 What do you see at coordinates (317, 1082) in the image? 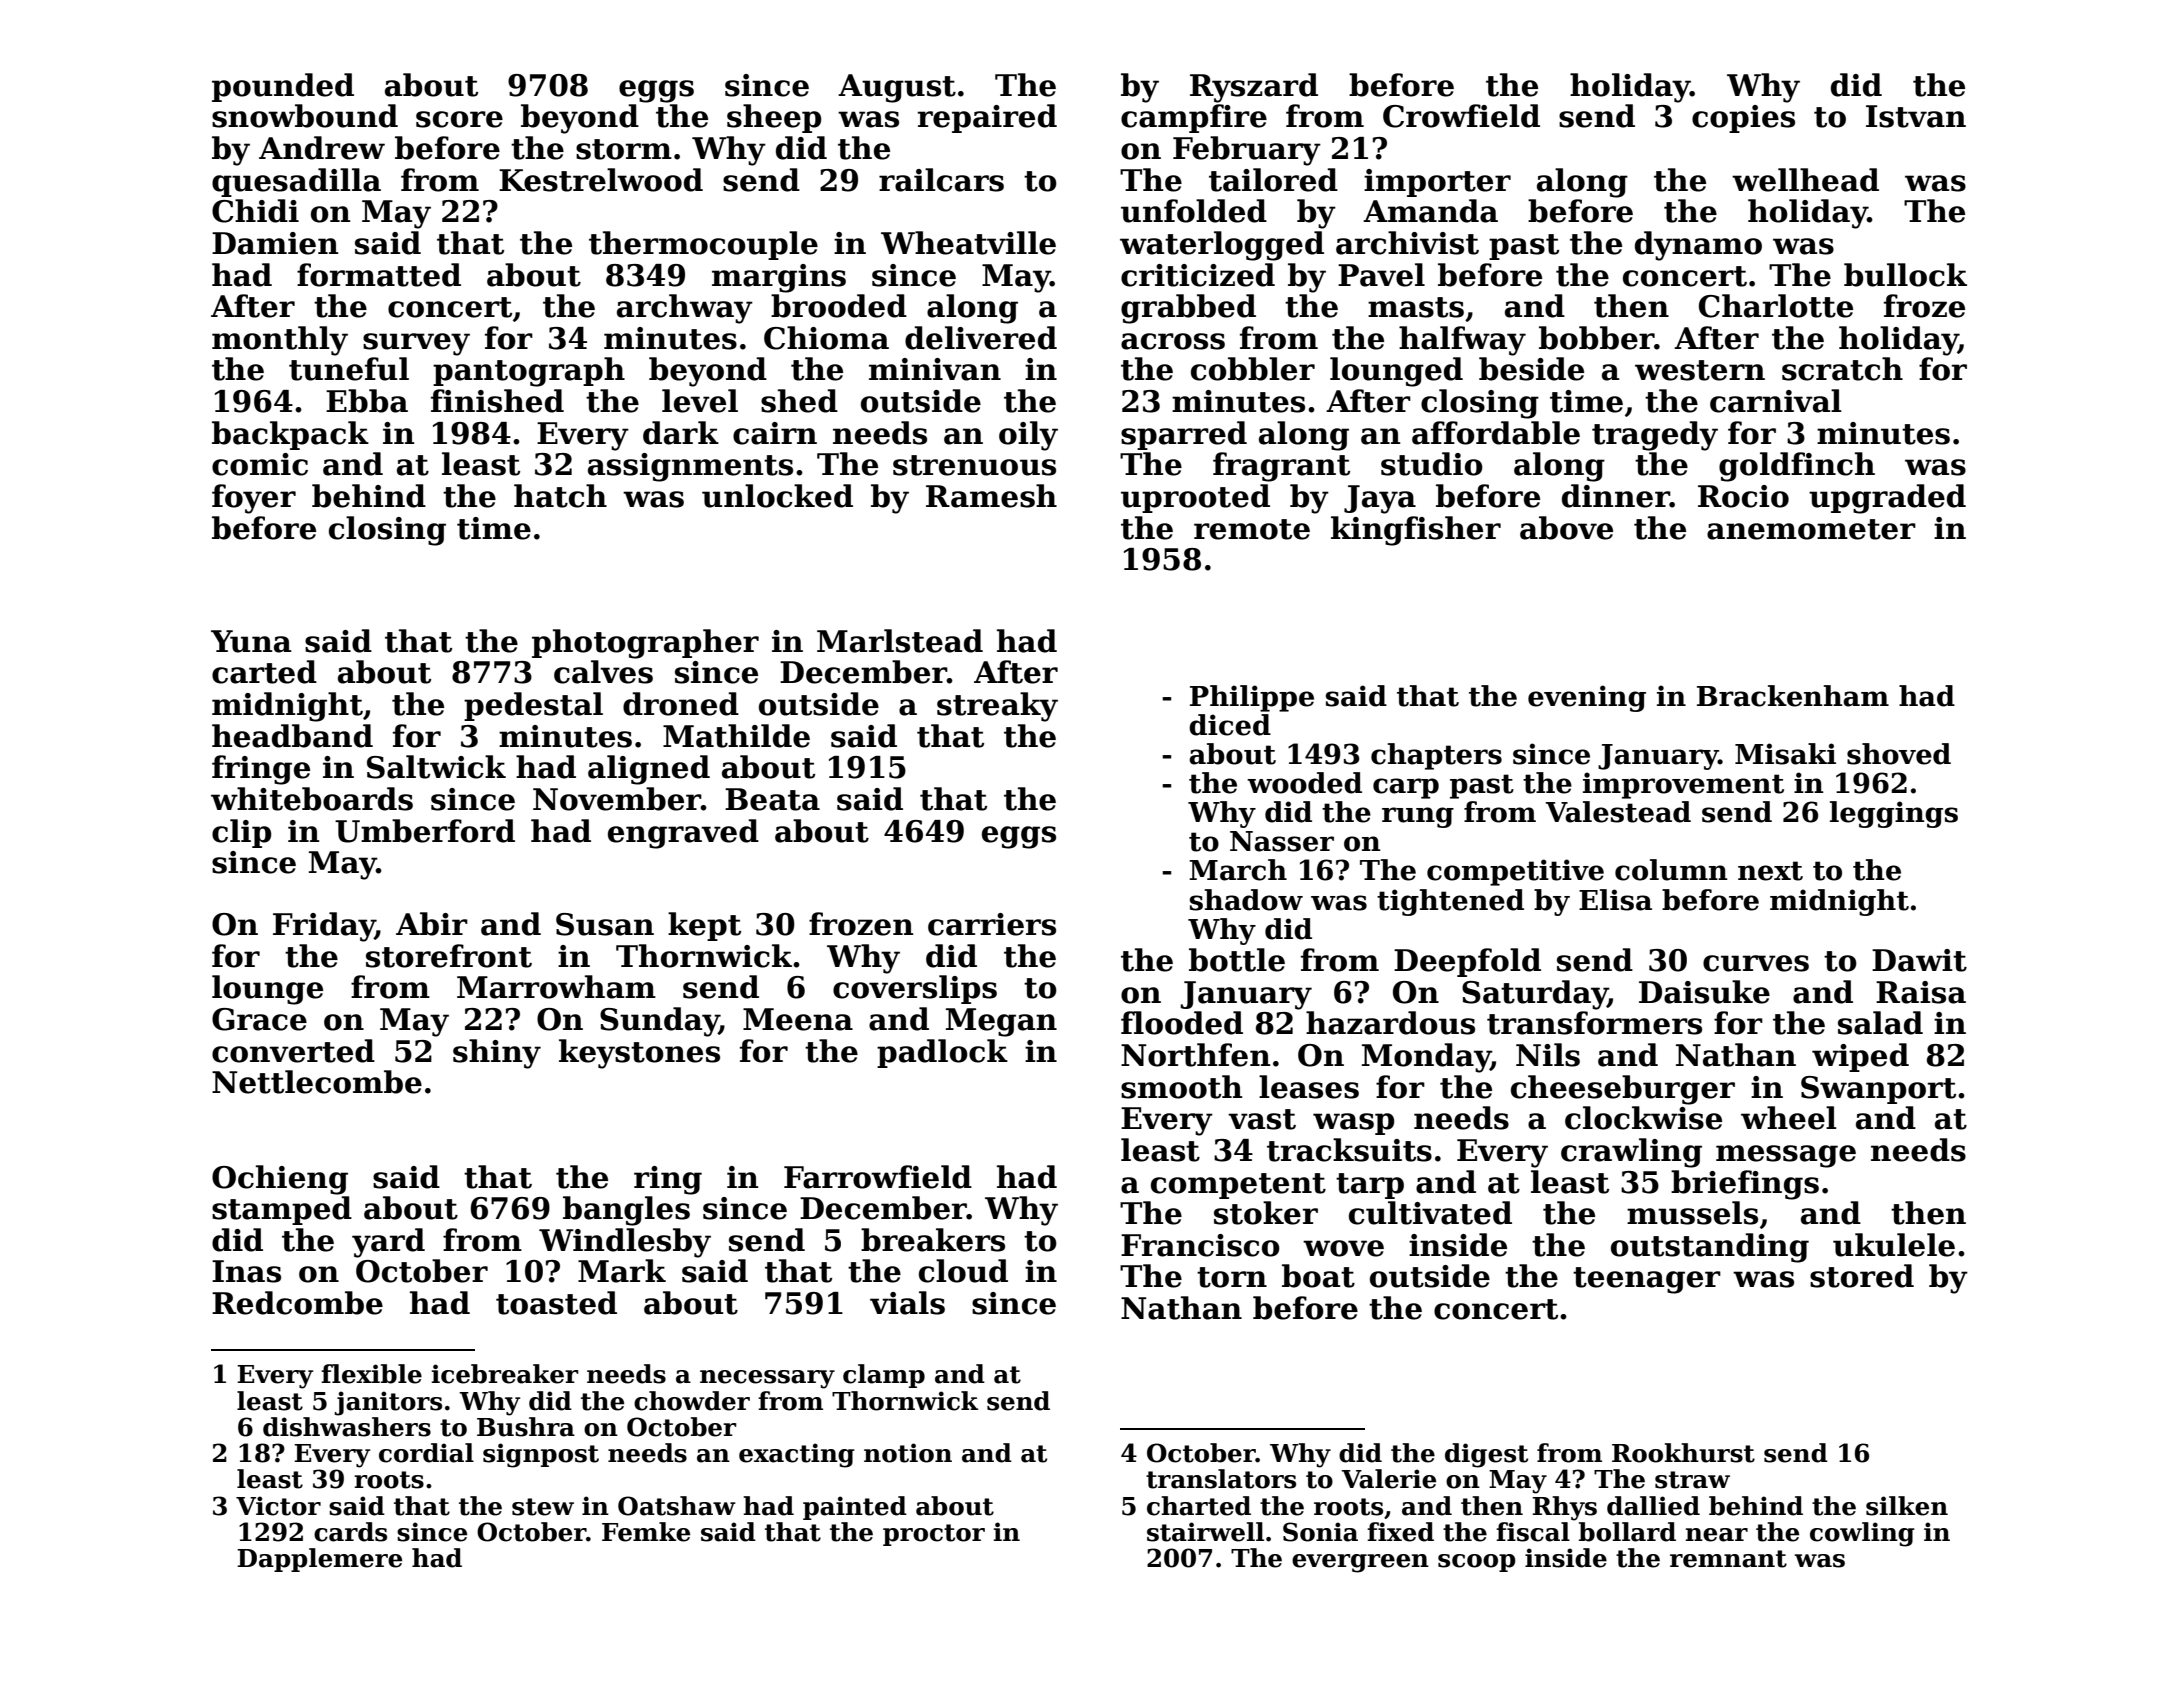
I see `Nettlecombe` at bounding box center [317, 1082].
